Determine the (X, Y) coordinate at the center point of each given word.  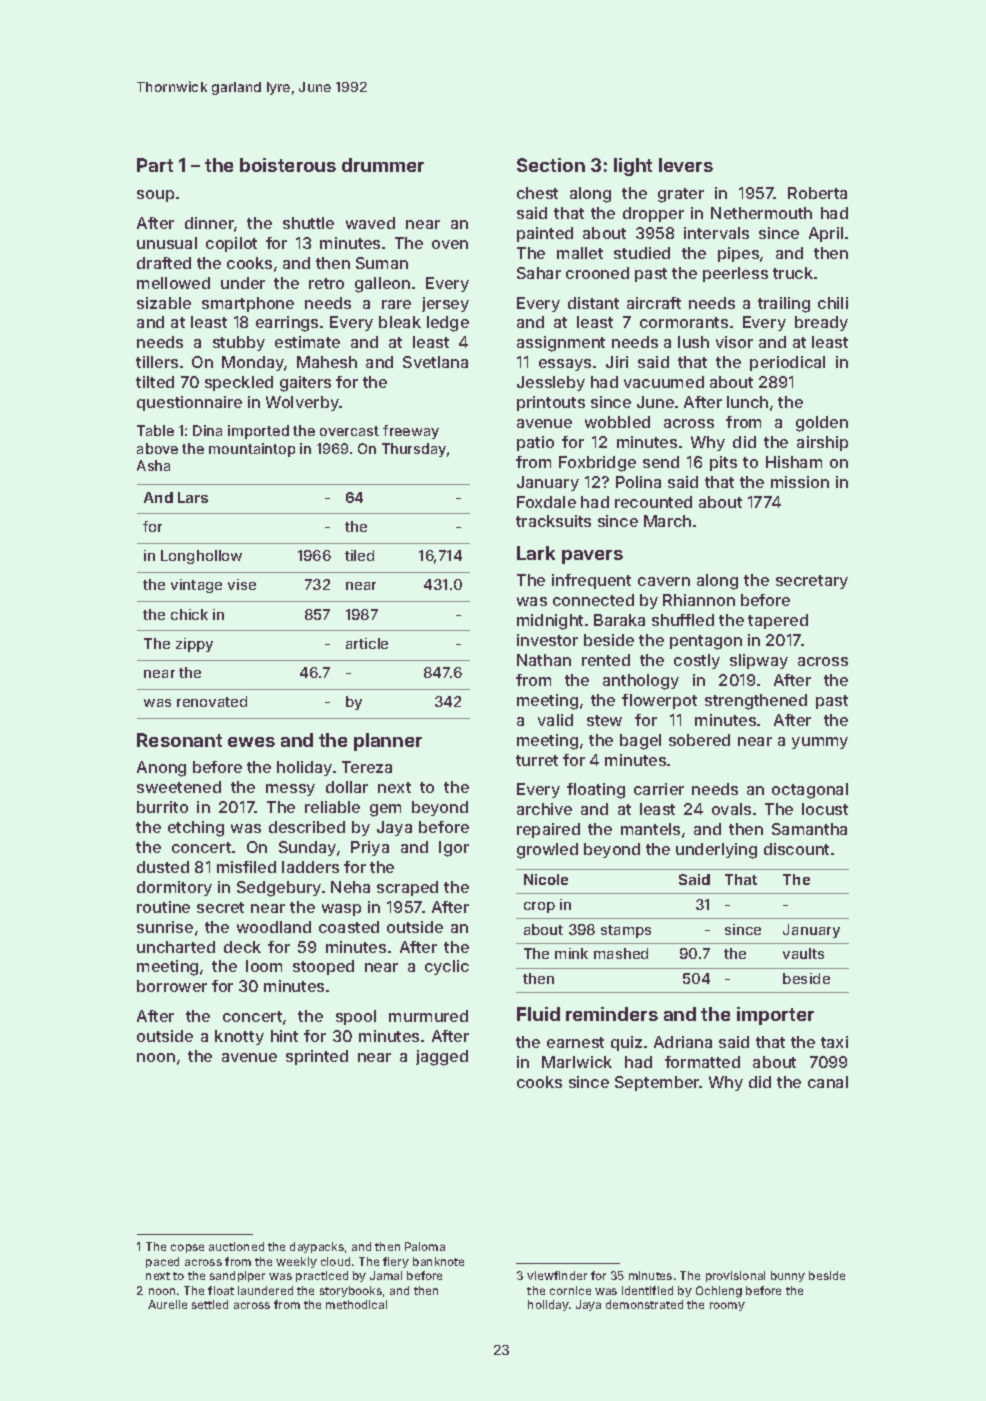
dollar (347, 787)
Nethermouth (761, 213)
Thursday (414, 450)
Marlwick (577, 1062)
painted (545, 234)
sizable (164, 303)
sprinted (317, 1057)
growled (547, 851)
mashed (621, 953)
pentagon (706, 642)
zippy (194, 645)
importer (775, 1016)
